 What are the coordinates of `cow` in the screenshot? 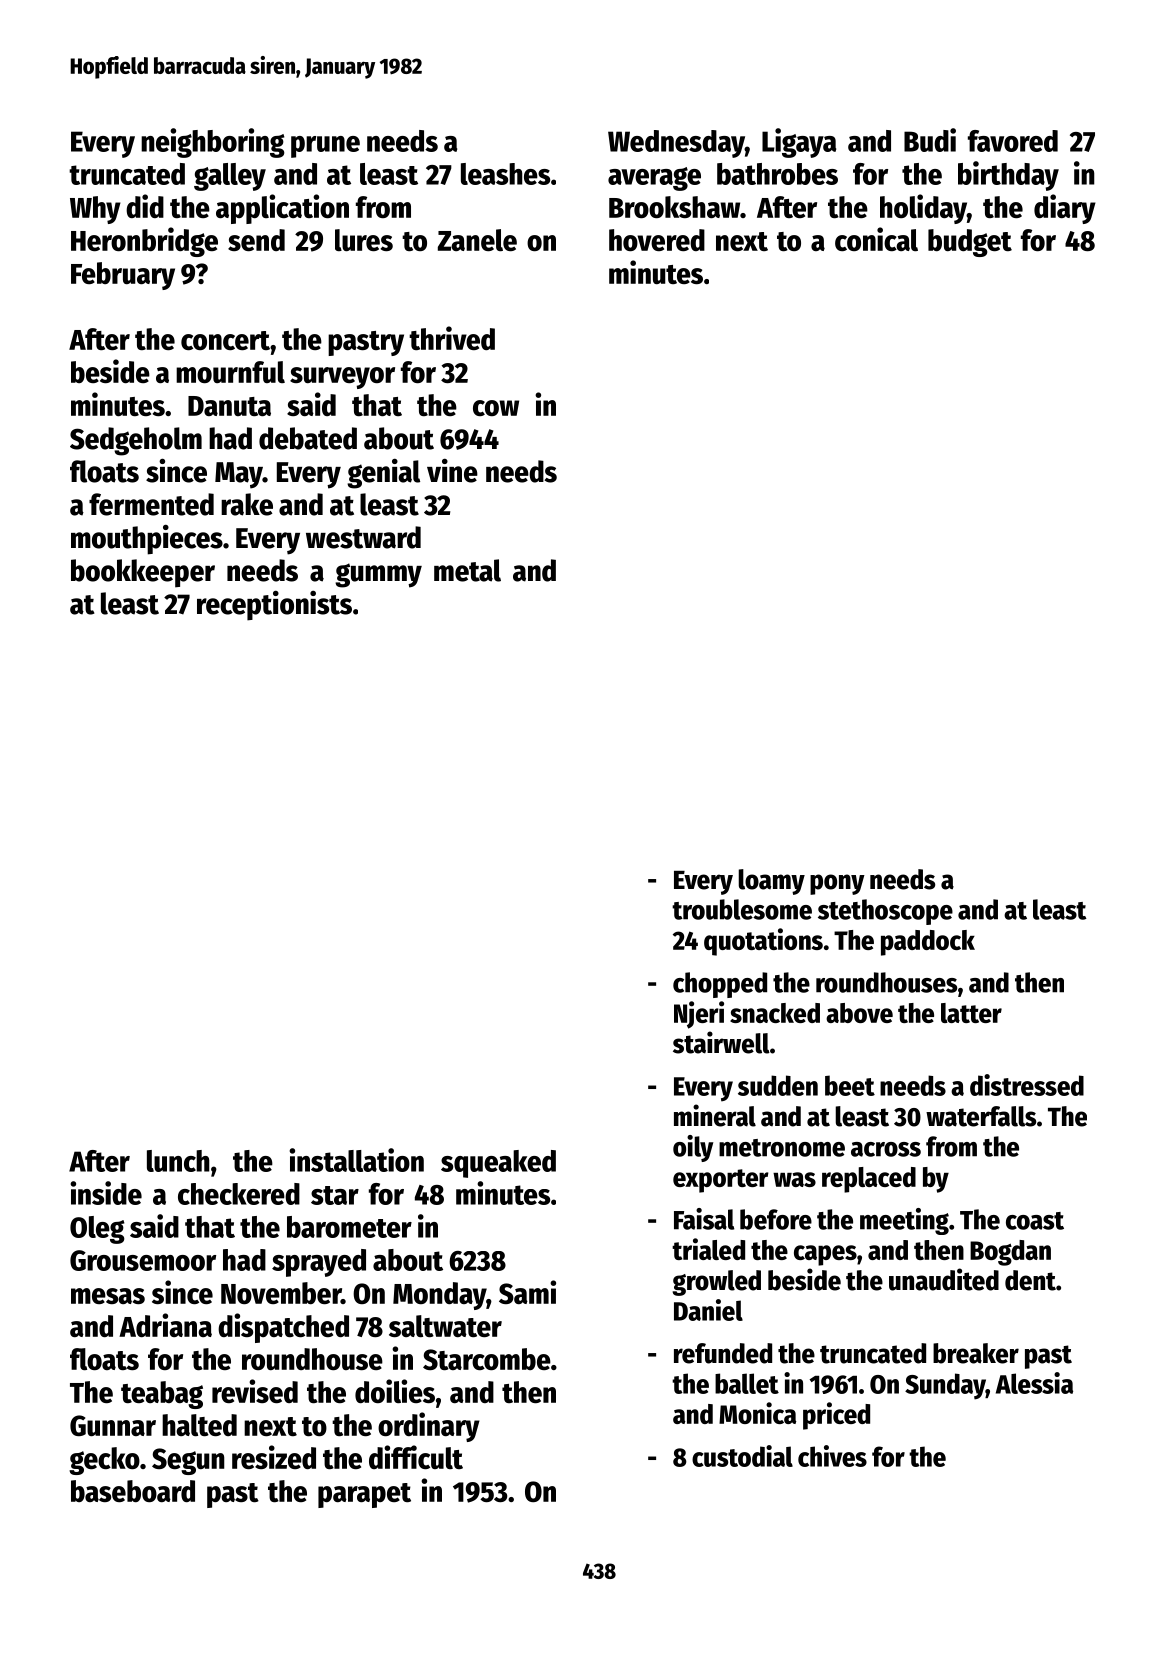 It's located at (496, 408).
